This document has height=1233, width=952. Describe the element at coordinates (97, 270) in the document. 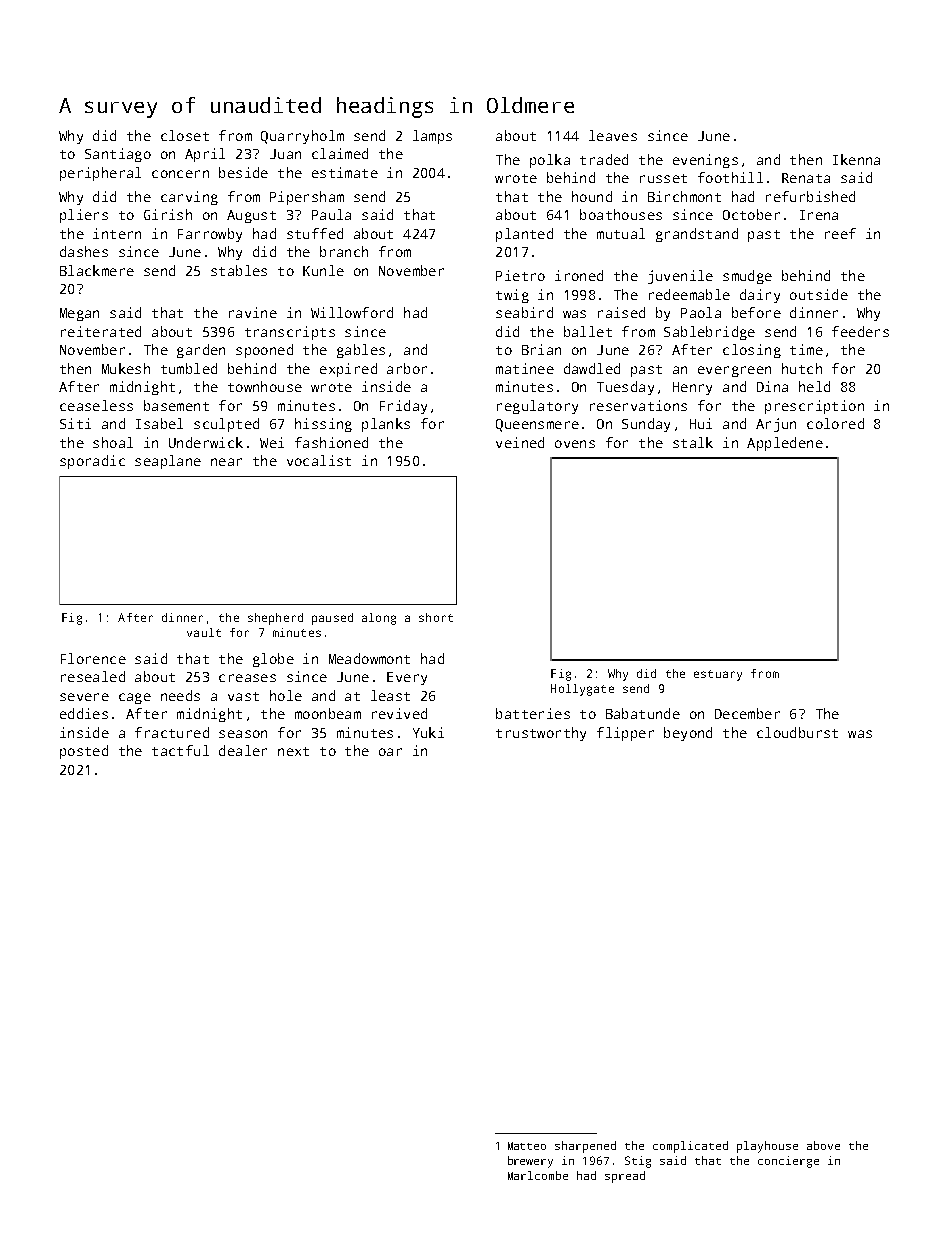

I see `Blackmere` at that location.
